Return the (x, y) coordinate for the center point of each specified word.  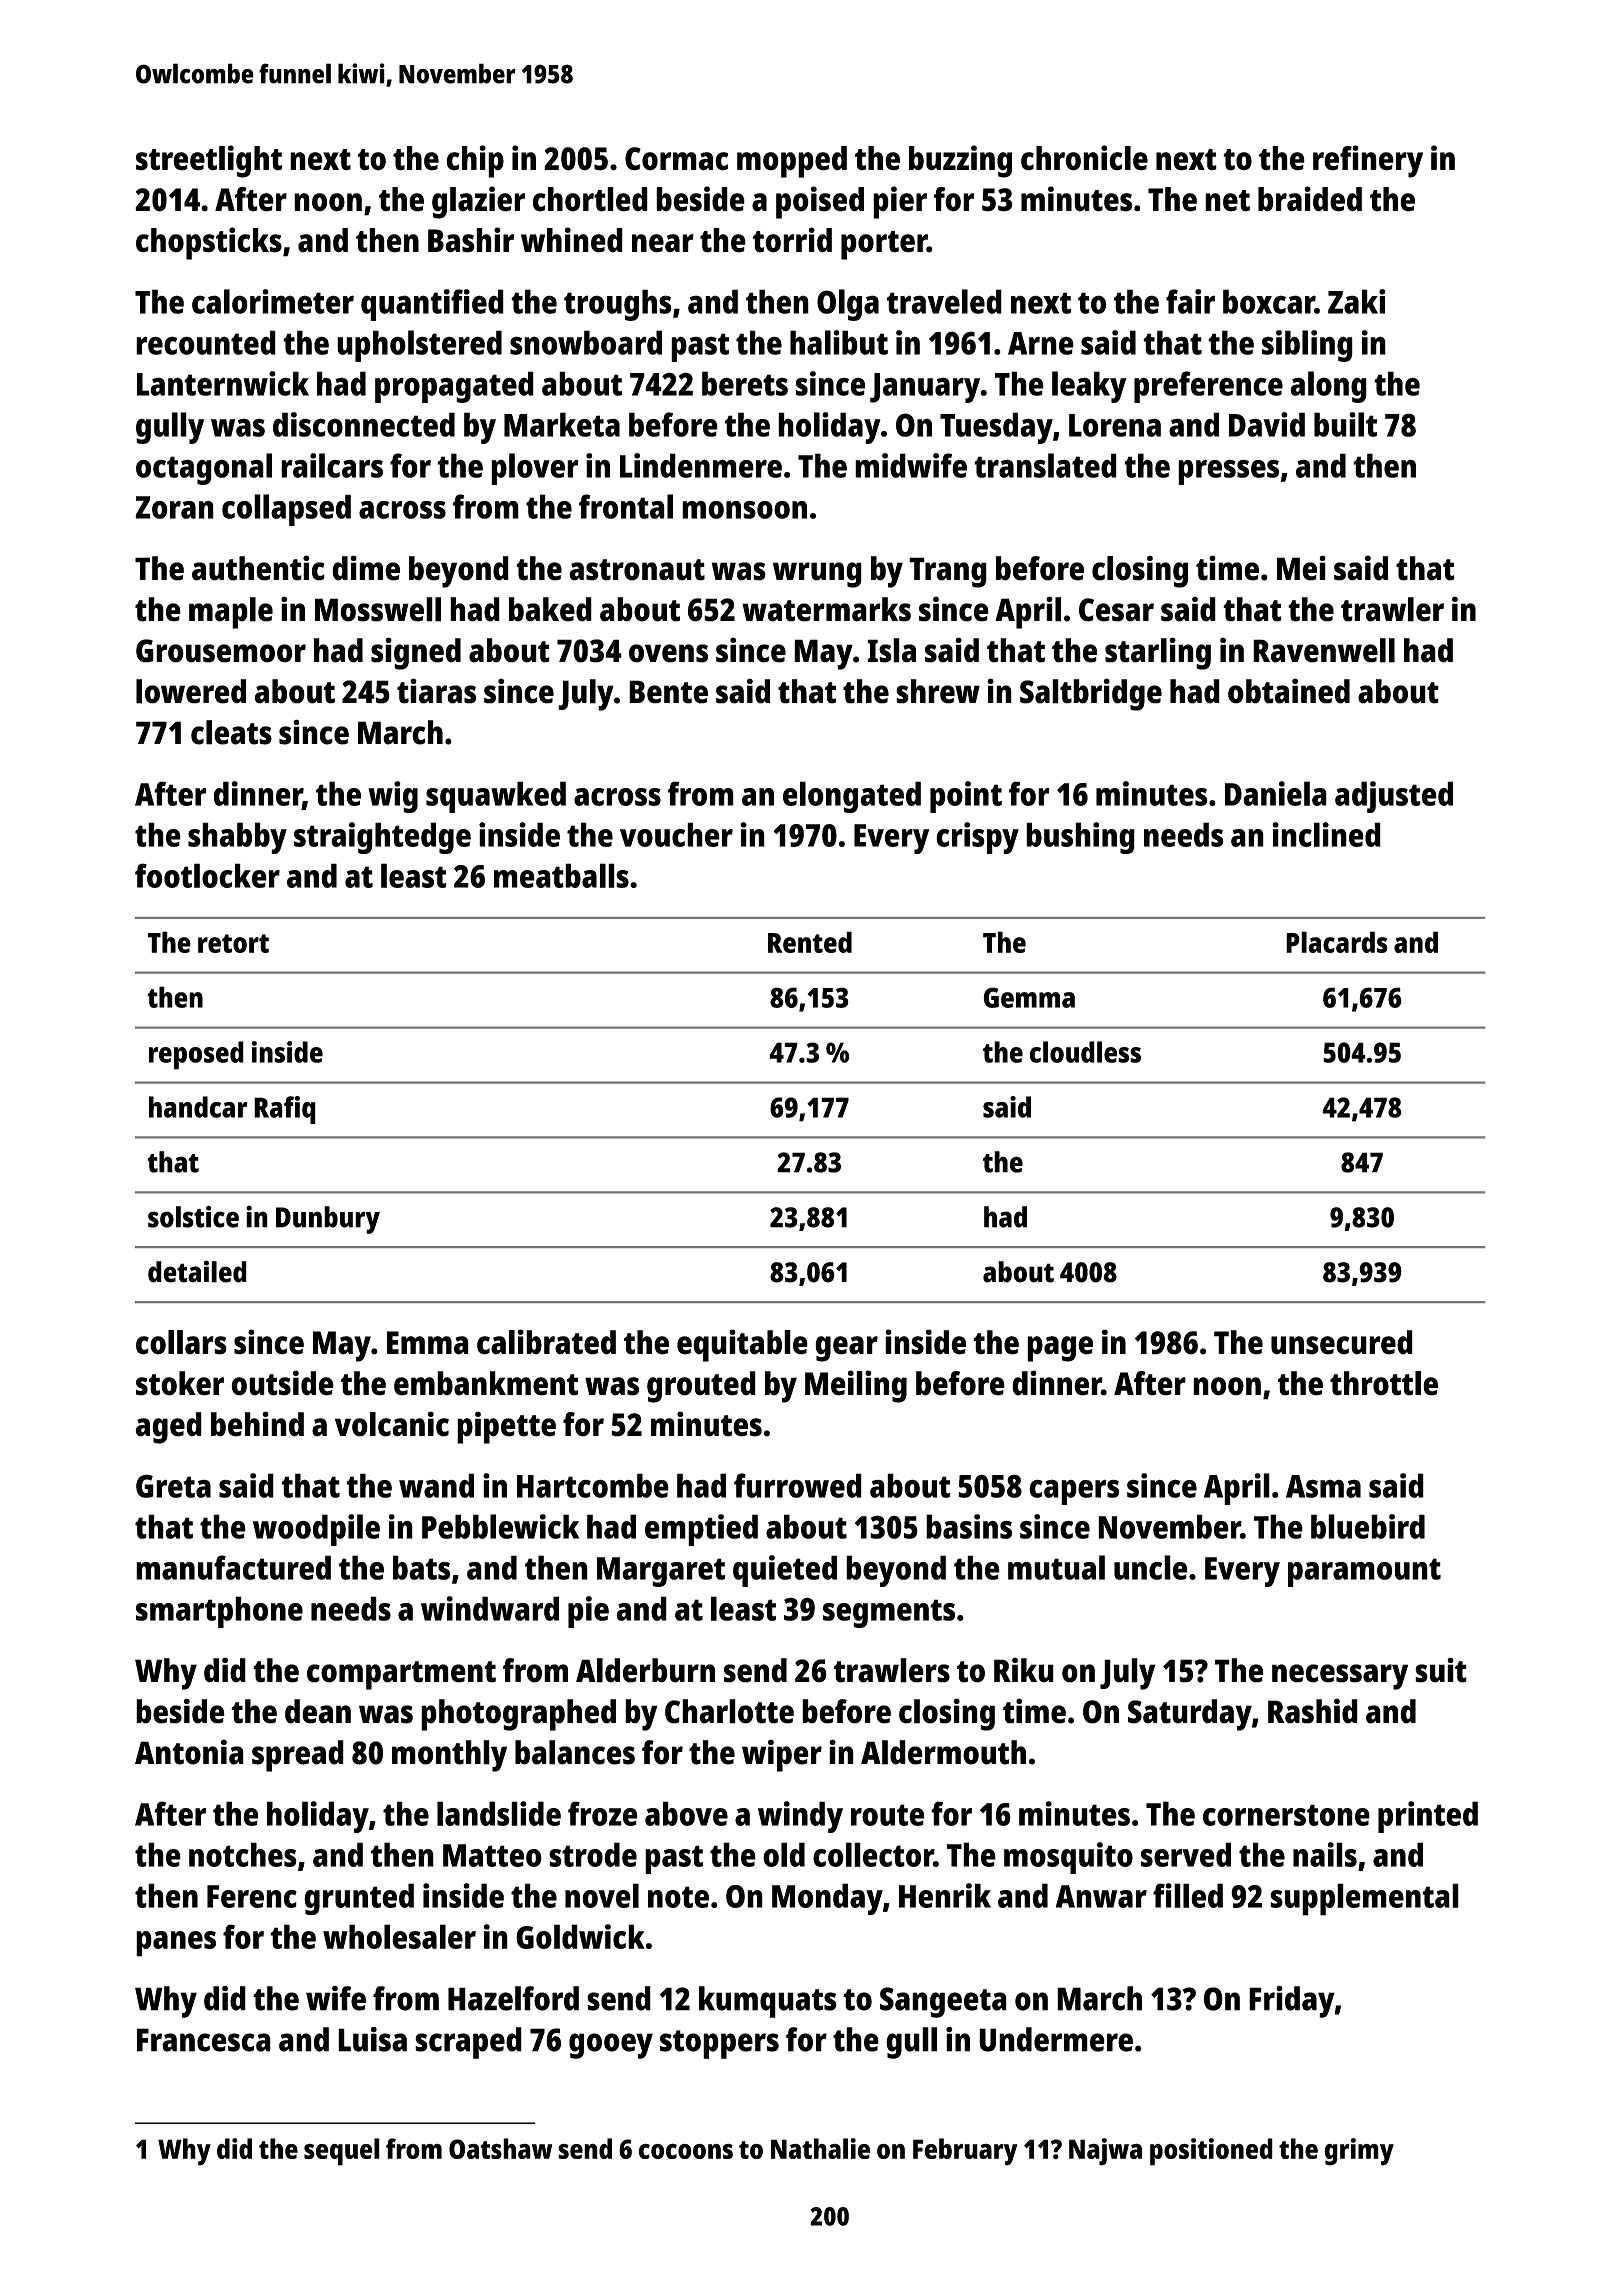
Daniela (1276, 793)
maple (231, 613)
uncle (1151, 1567)
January (925, 388)
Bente (668, 692)
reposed (196, 1055)
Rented (810, 942)
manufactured (233, 1567)
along (1328, 387)
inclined (1326, 834)
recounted (206, 342)
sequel (342, 2152)
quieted (785, 1571)
